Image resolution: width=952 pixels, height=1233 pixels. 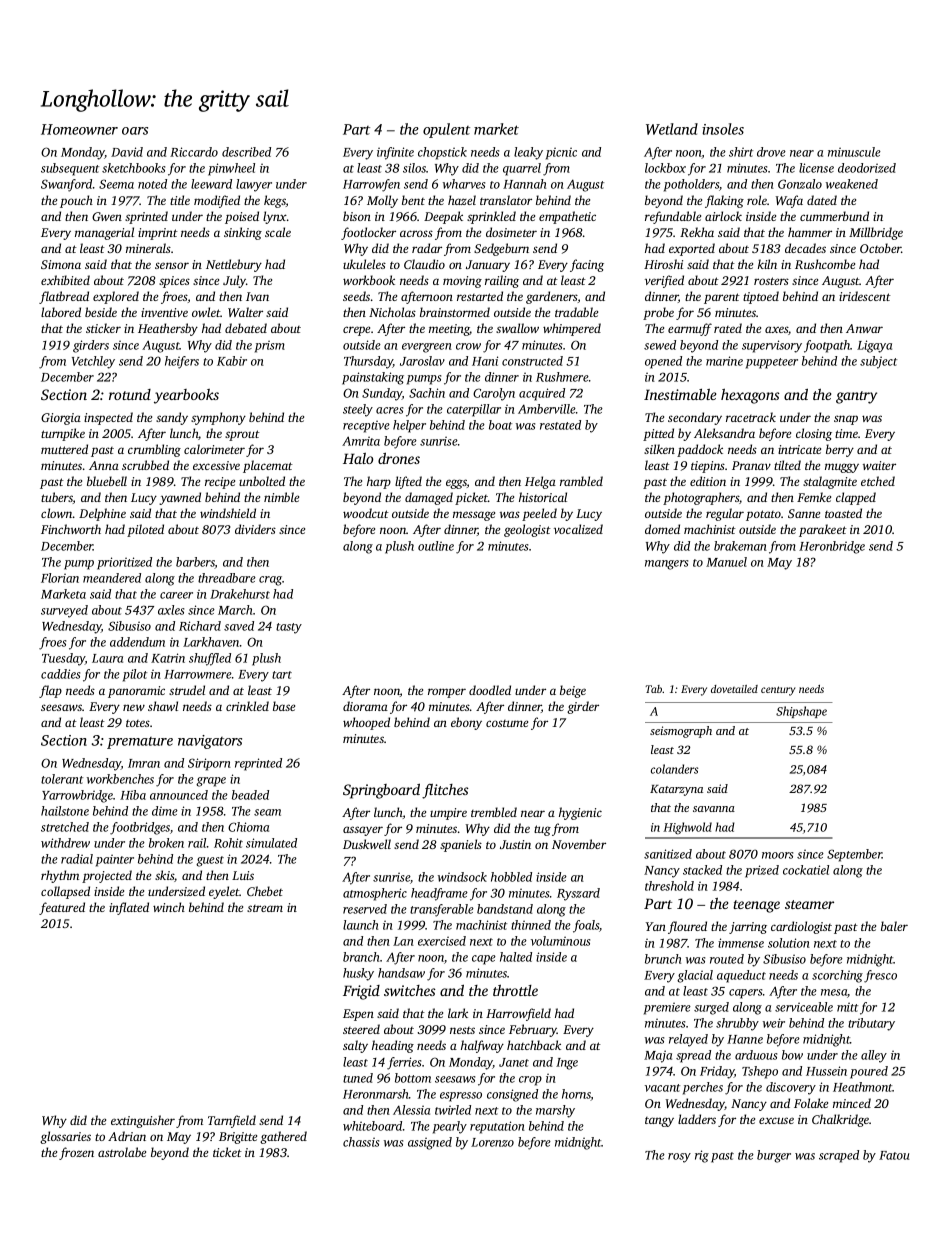 I want to click on quarrel, so click(x=522, y=169).
